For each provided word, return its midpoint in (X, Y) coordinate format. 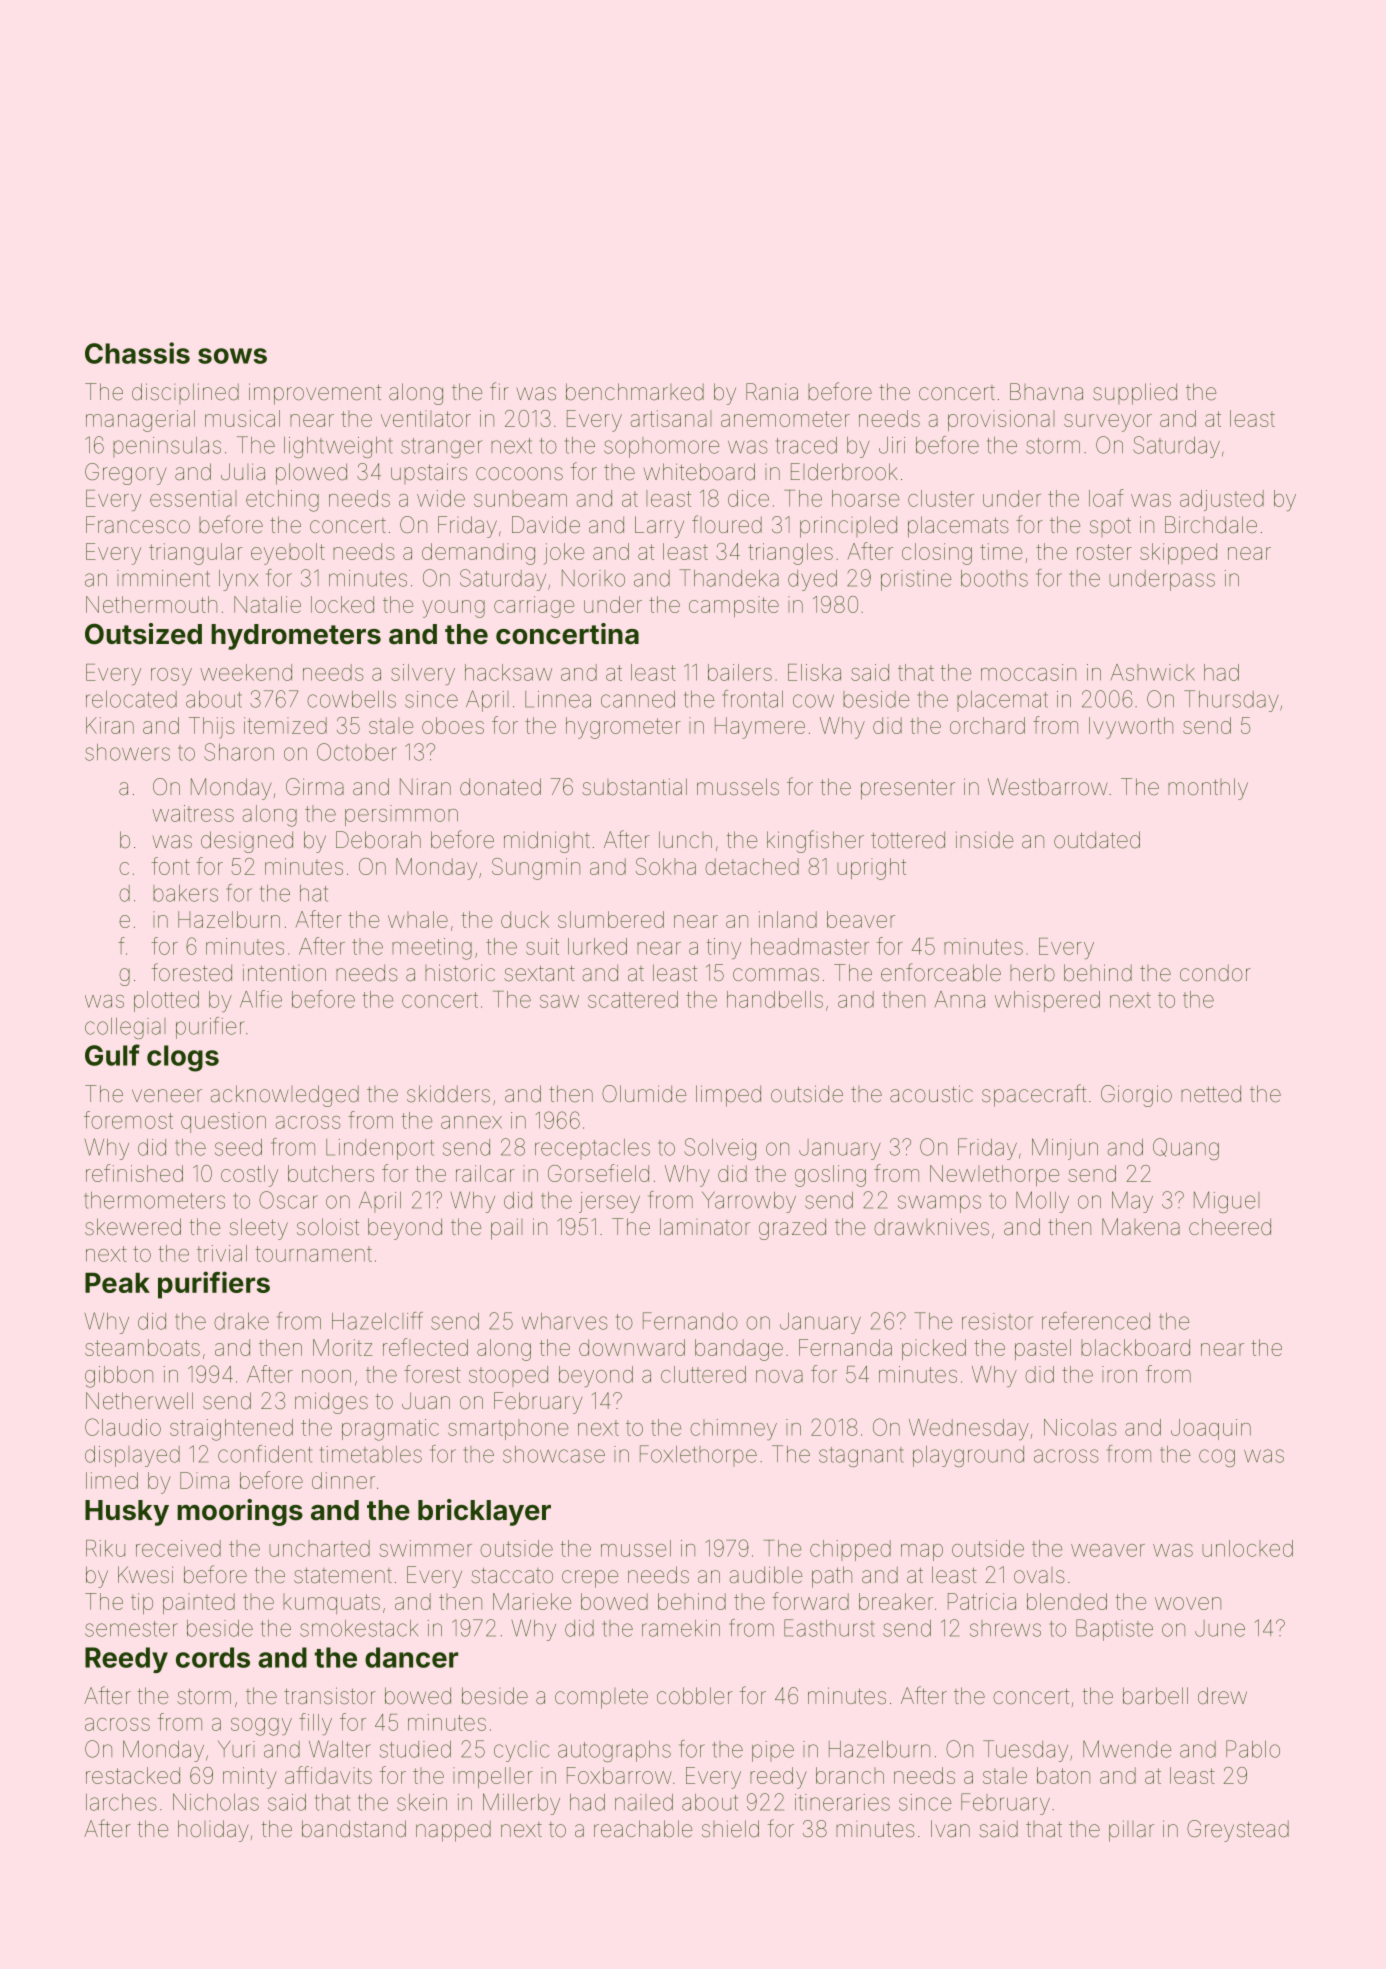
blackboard (1135, 1347)
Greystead (1238, 1831)
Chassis (137, 353)
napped (453, 1831)
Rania (772, 391)
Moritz (343, 1347)
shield (730, 1829)
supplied (1135, 394)
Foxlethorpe (698, 1456)
